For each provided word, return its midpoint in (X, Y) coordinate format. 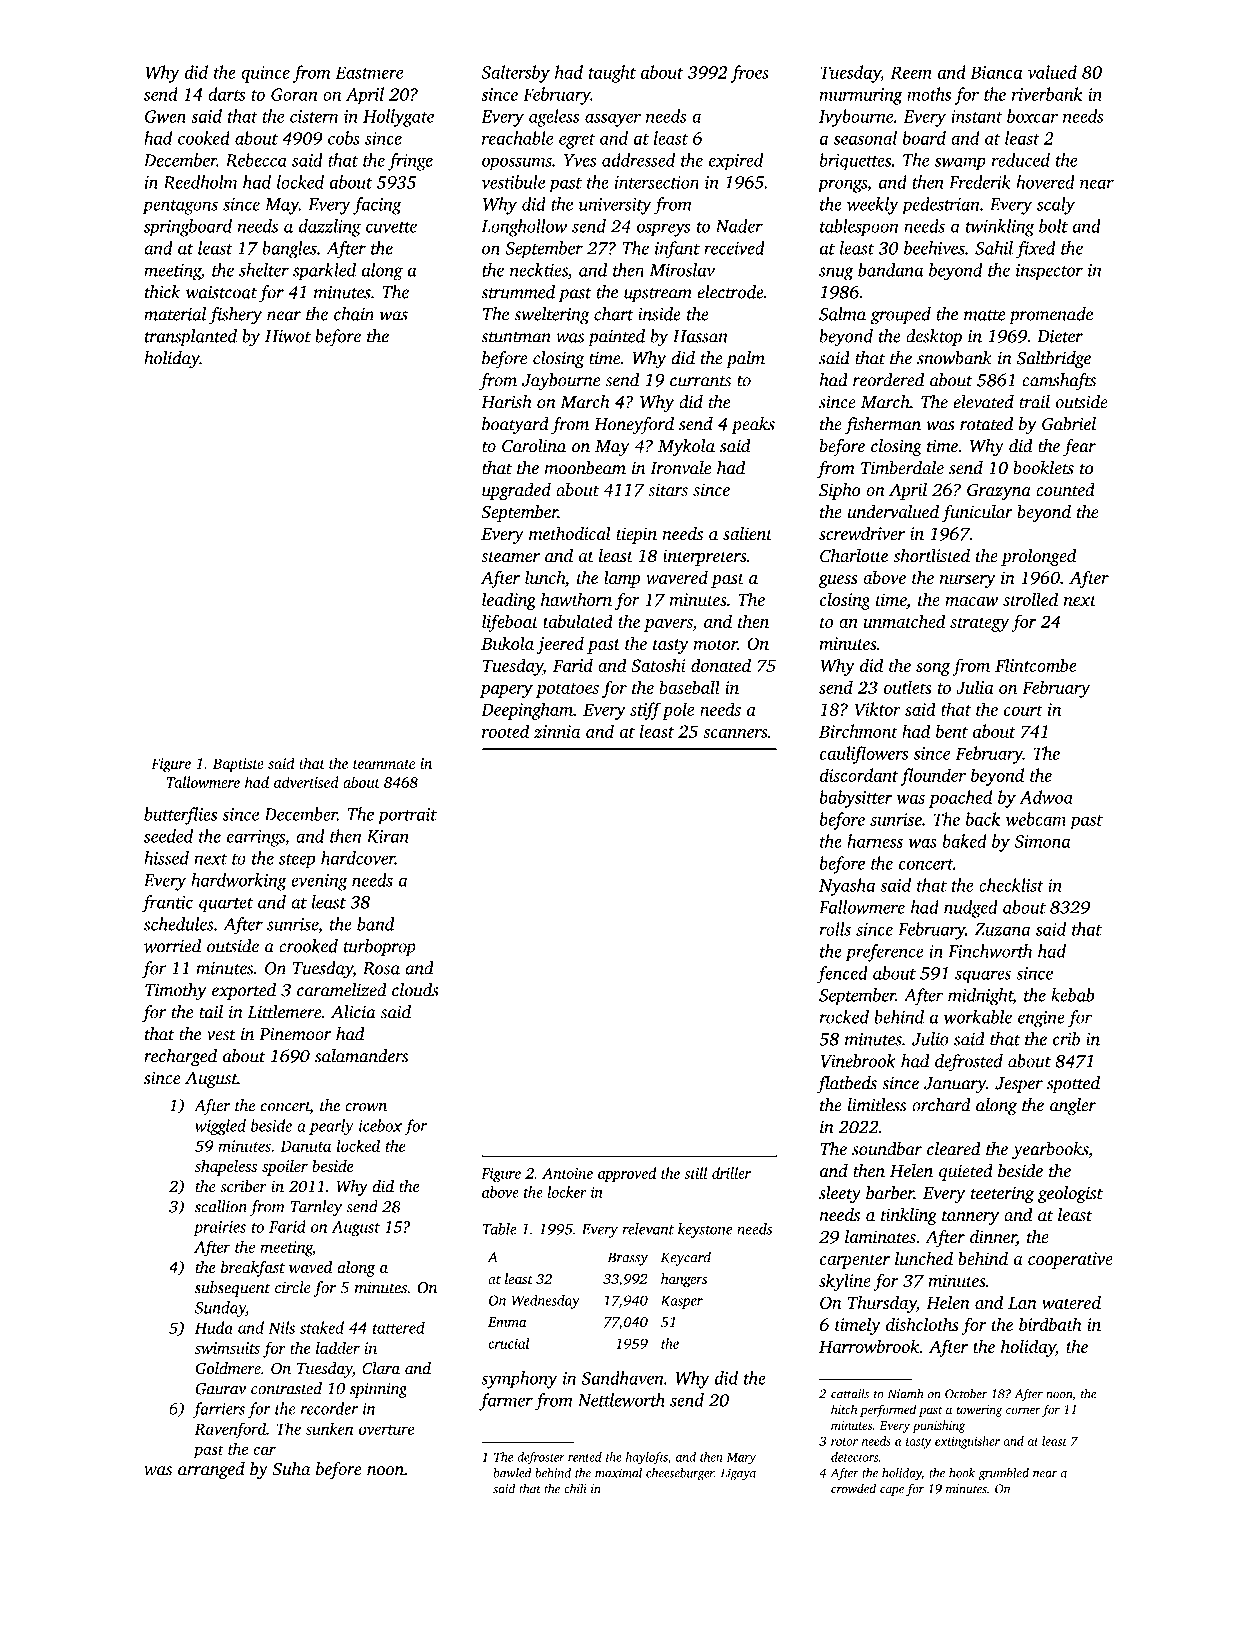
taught (612, 74)
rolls (835, 929)
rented (585, 1457)
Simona (1042, 841)
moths (929, 94)
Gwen (165, 116)
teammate (384, 764)
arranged (211, 1470)
